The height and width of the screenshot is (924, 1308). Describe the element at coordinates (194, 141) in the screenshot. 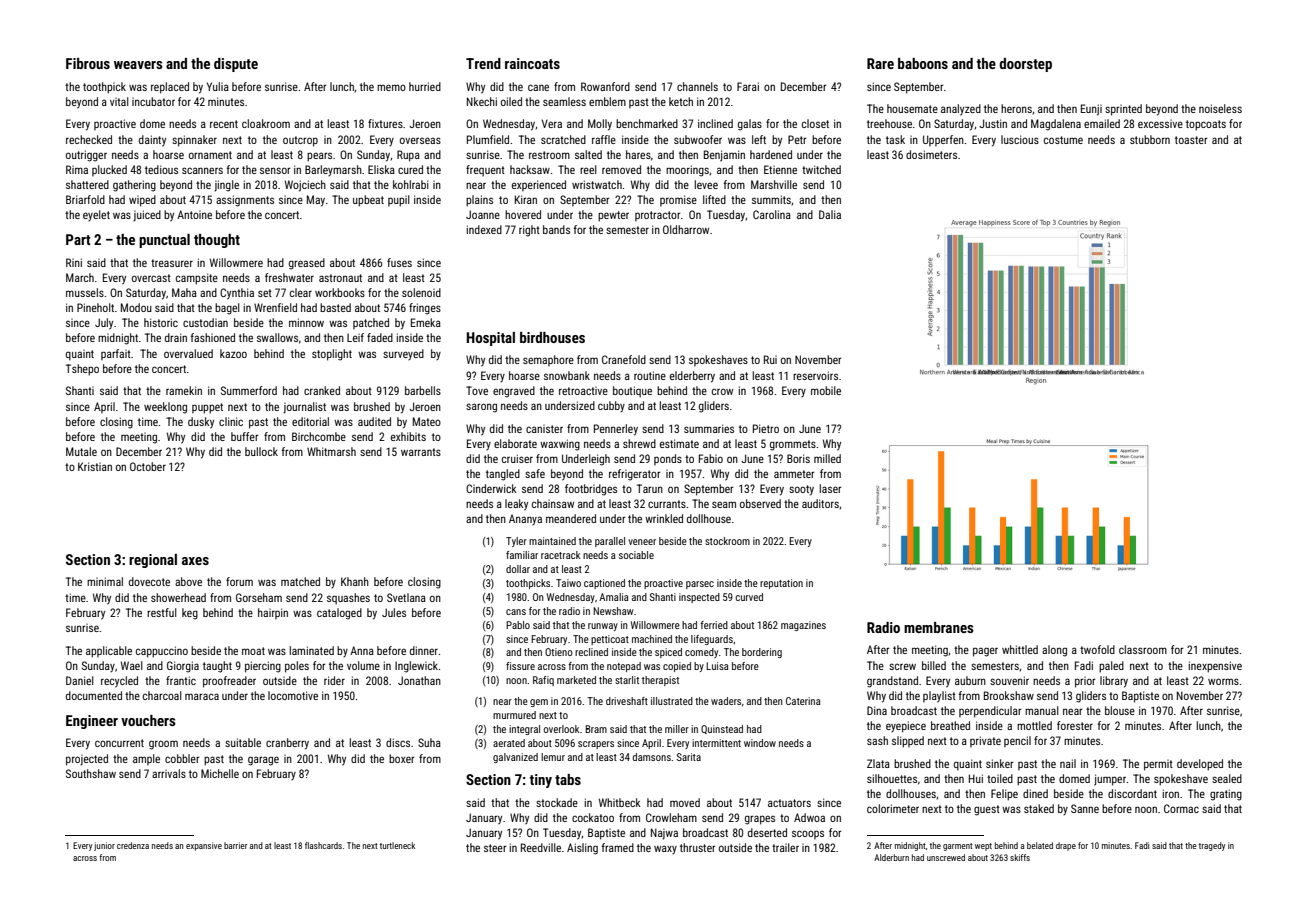

I see `spinnaker` at that location.
